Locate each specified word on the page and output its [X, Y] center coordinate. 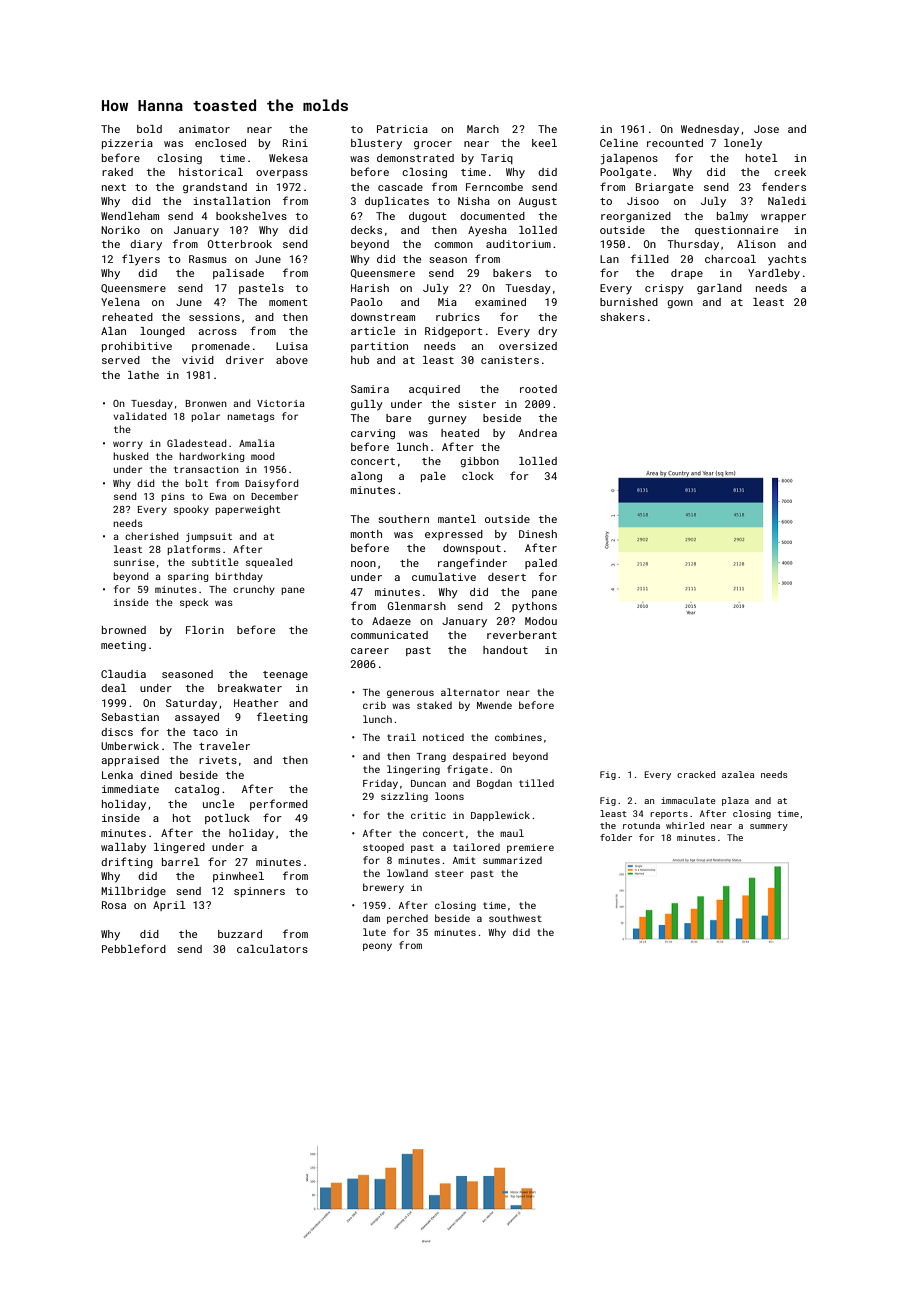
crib [374, 705]
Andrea [538, 433]
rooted [538, 389]
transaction [206, 469]
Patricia [402, 129]
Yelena [120, 302]
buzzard [240, 934]
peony [377, 947]
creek [790, 172]
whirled [685, 825]
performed [279, 804]
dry [547, 332]
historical [211, 172]
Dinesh [538, 534]
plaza [735, 801]
